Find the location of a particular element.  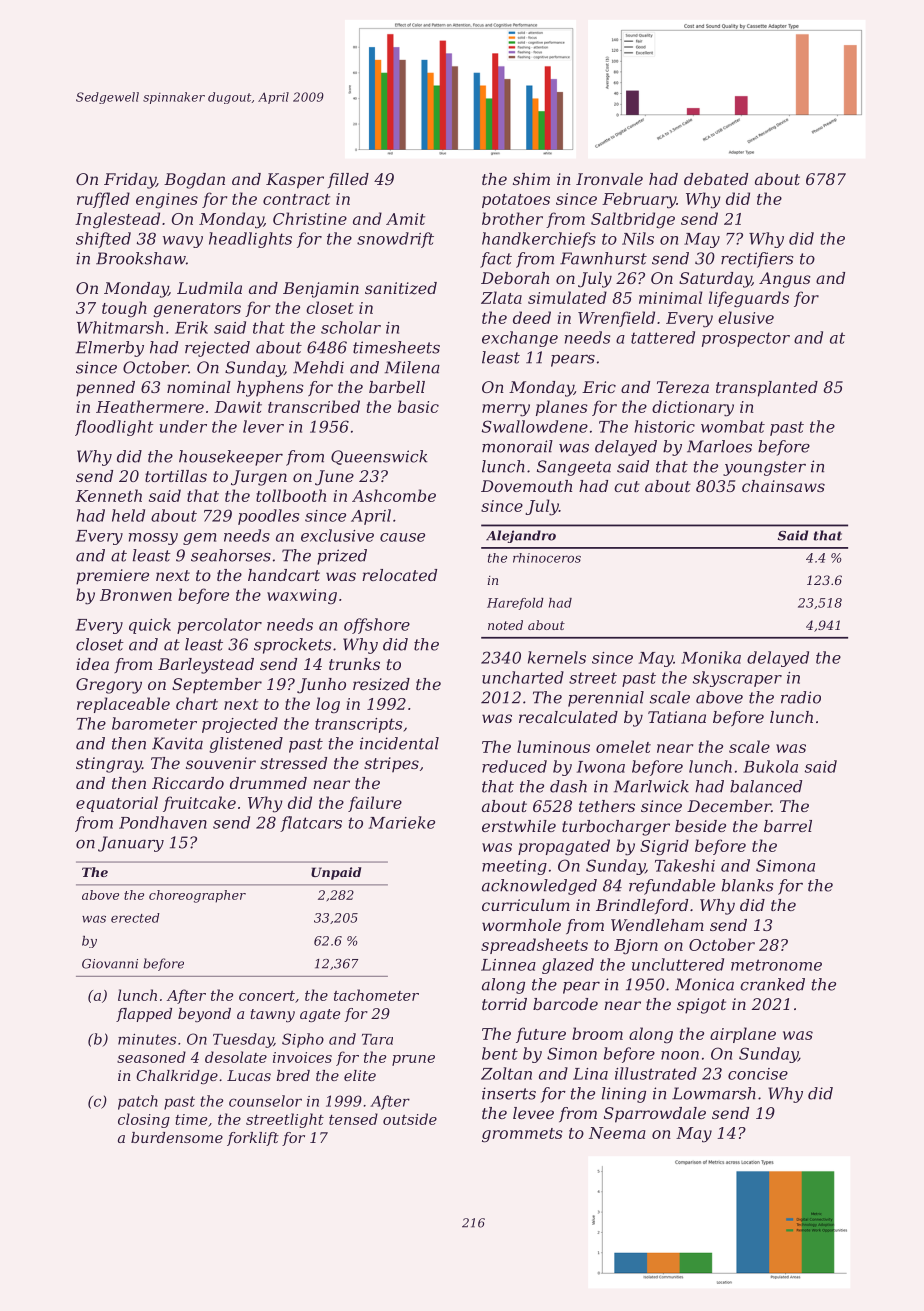

radio is located at coordinates (801, 697).
